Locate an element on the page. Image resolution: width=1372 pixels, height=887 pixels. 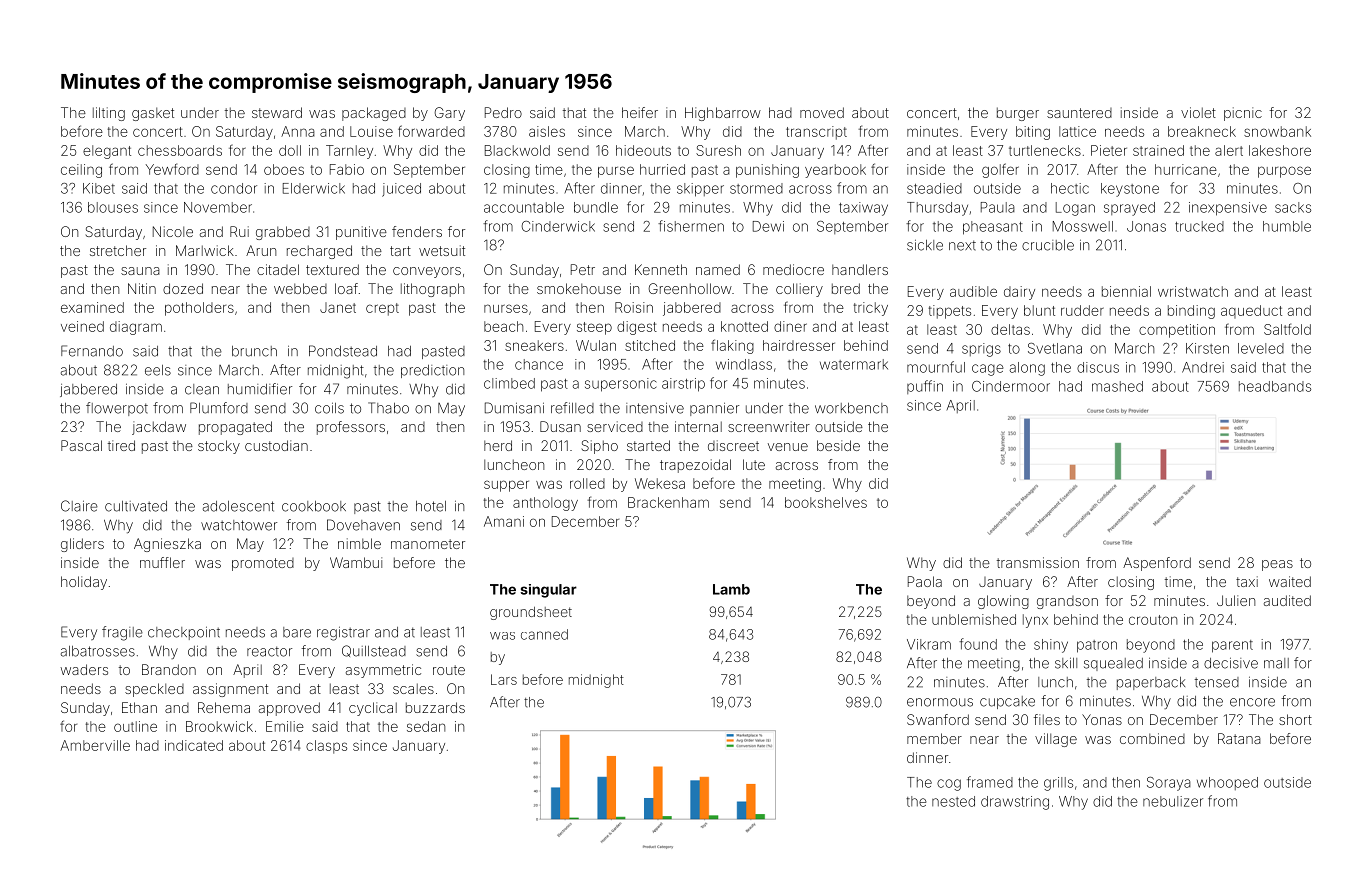
Brackenham is located at coordinates (668, 502).
